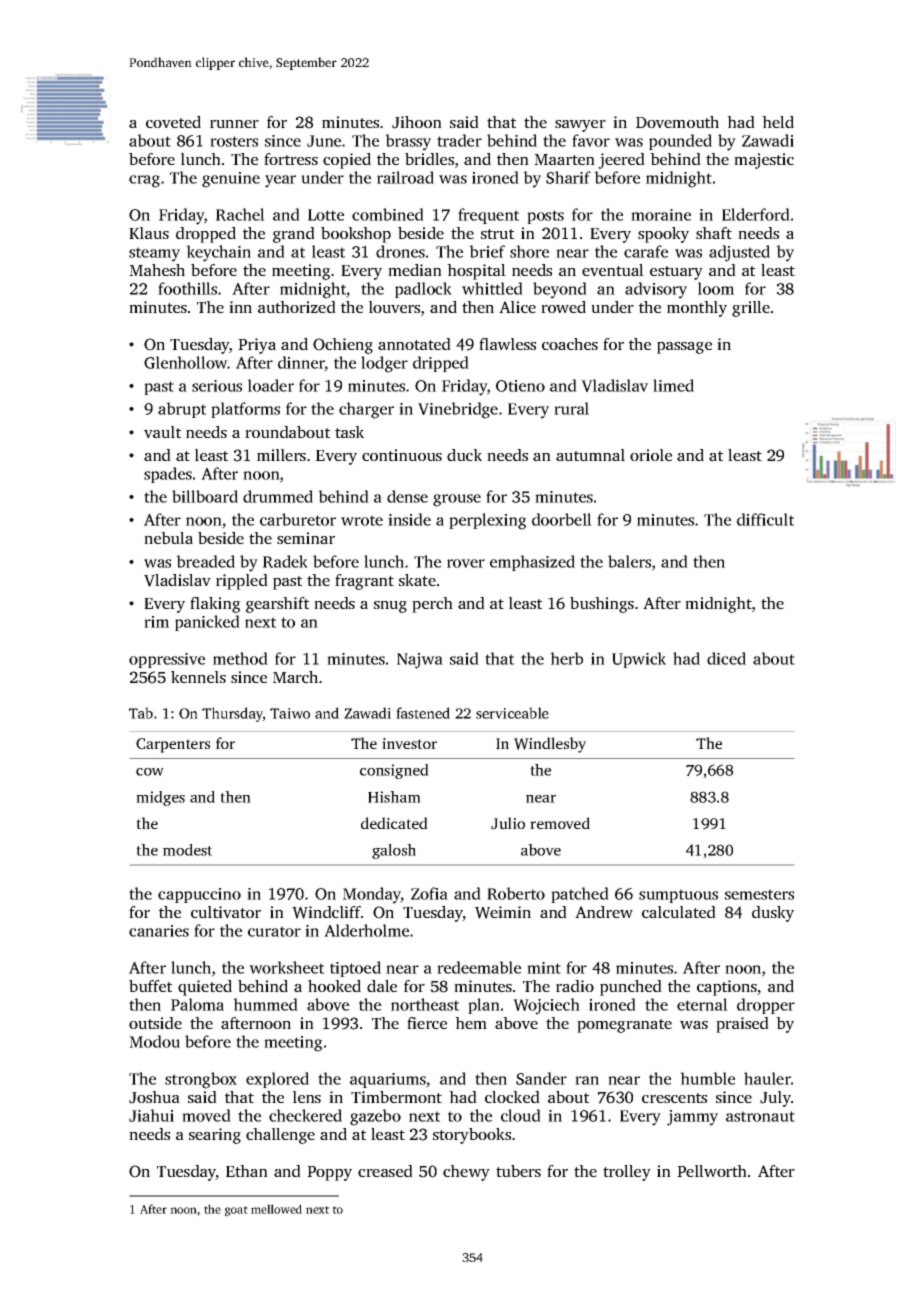  What do you see at coordinates (751, 309) in the document?
I see `grille` at bounding box center [751, 309].
